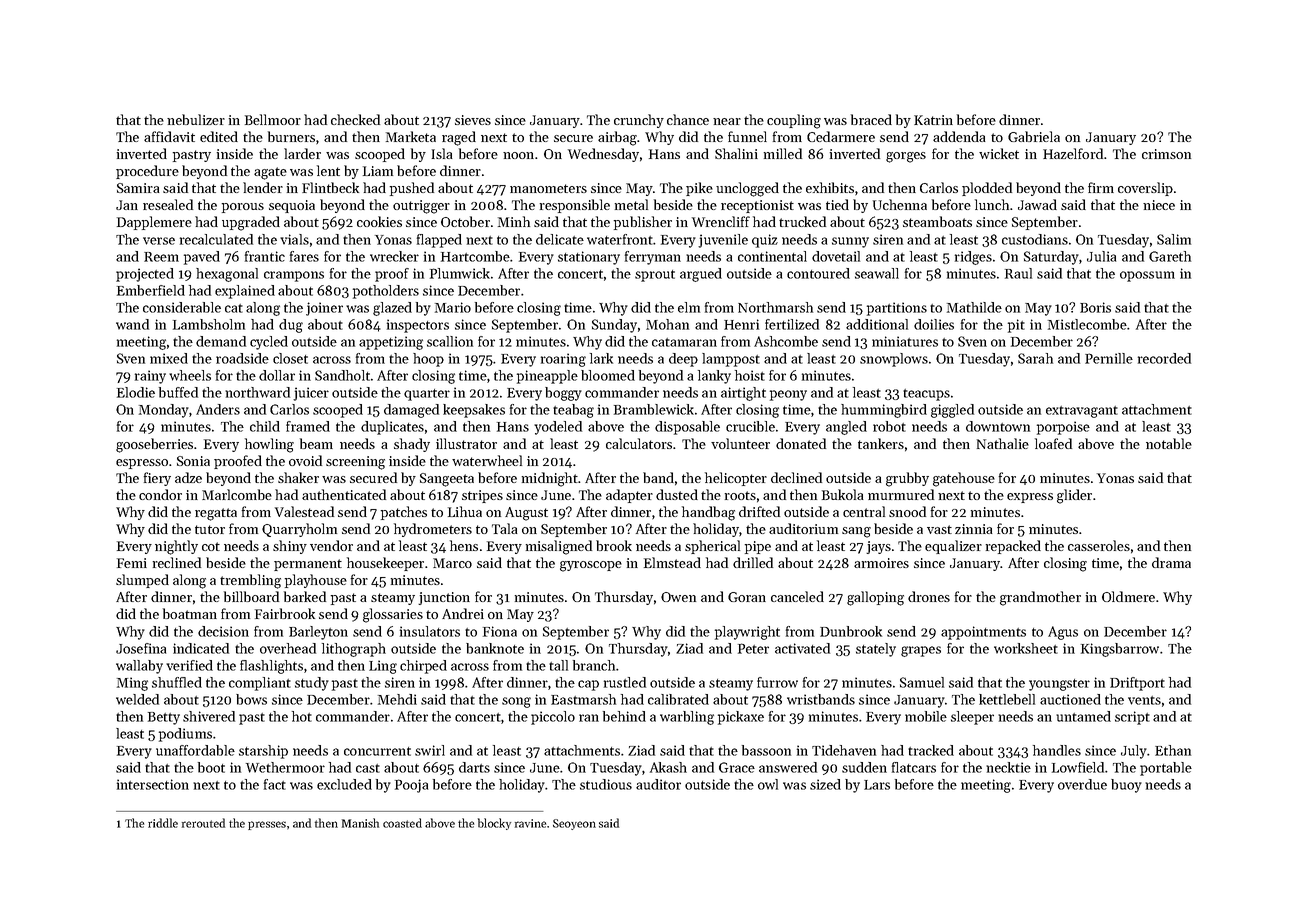 This page has width=1308, height=924. What do you see at coordinates (559, 547) in the page?
I see `misaligned` at bounding box center [559, 547].
